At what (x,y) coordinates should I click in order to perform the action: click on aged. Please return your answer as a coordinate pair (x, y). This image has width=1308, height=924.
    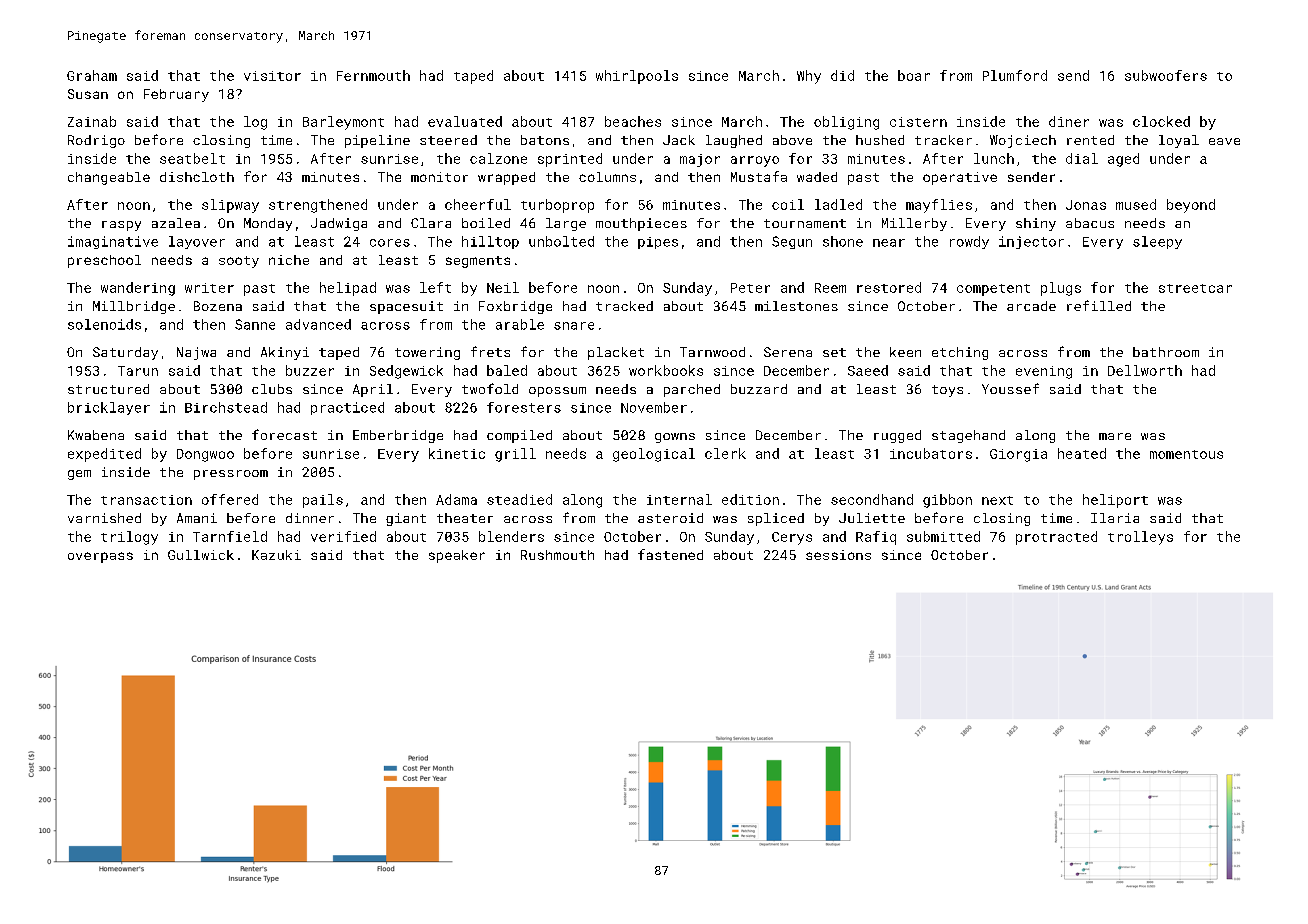
    Looking at the image, I should click on (1123, 160).
